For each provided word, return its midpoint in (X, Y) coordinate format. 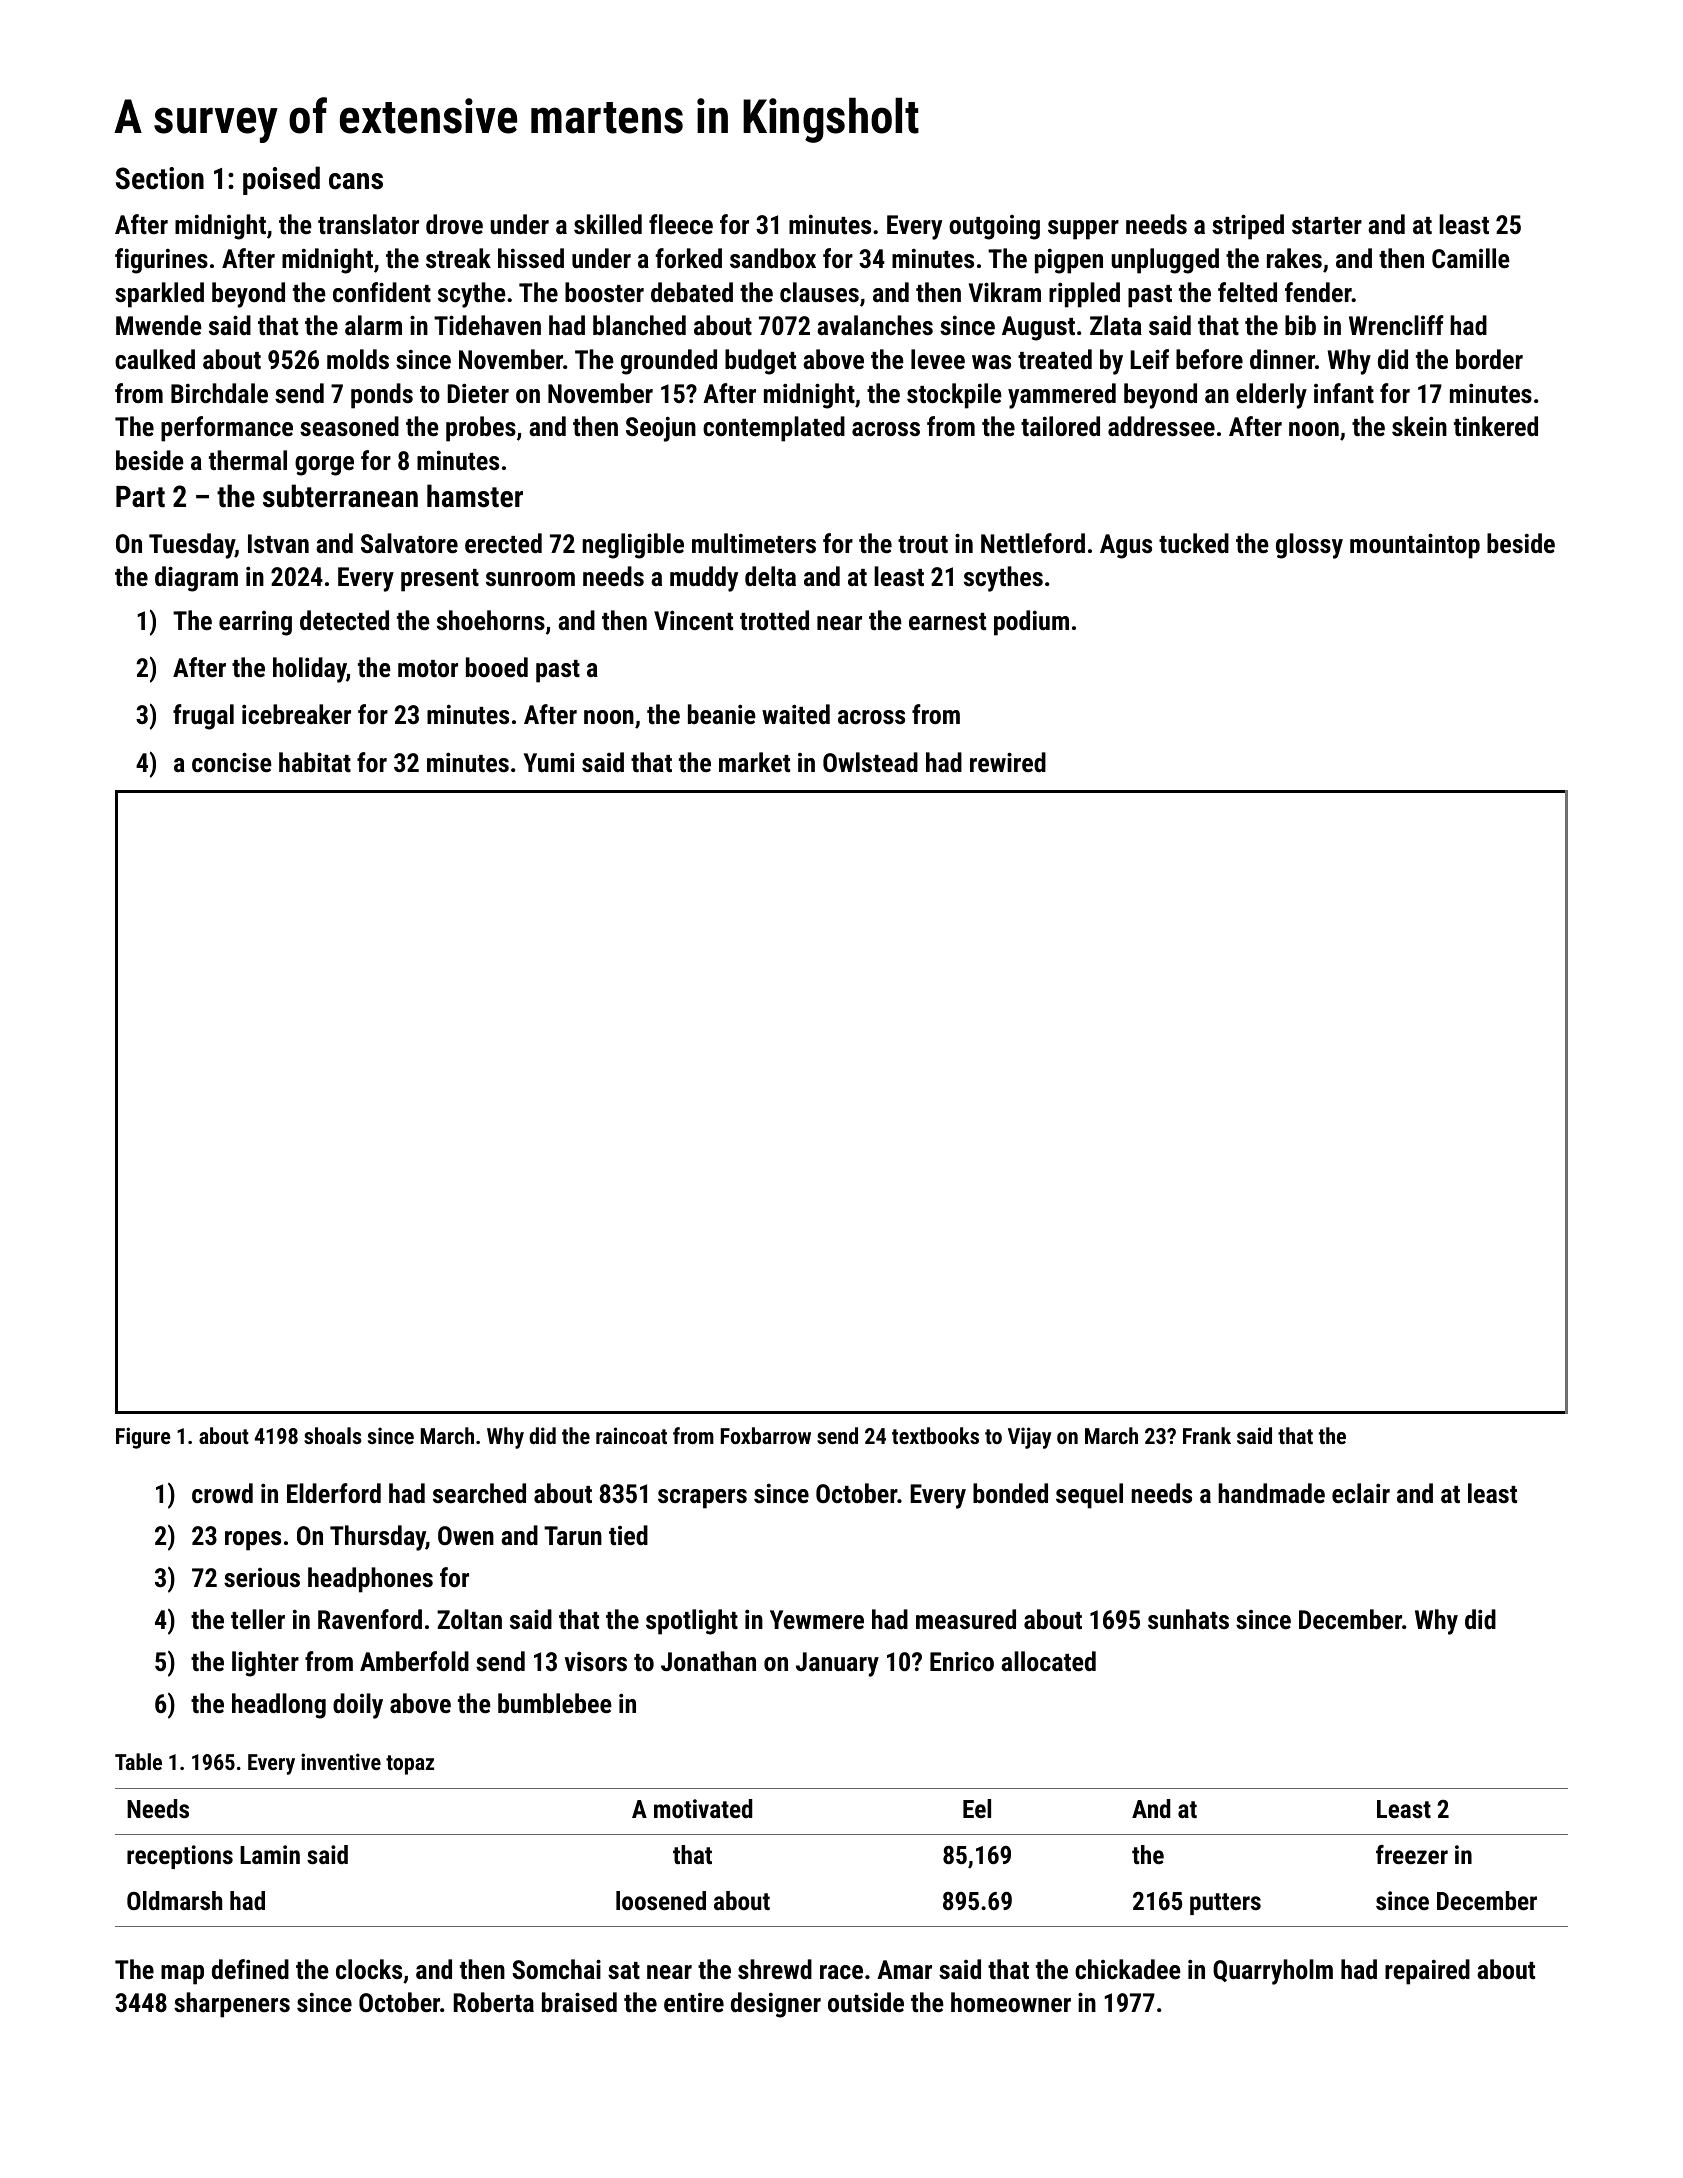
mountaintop (1415, 546)
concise (232, 762)
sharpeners (232, 2005)
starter (1327, 225)
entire (694, 2002)
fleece (681, 224)
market (754, 762)
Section (160, 178)
